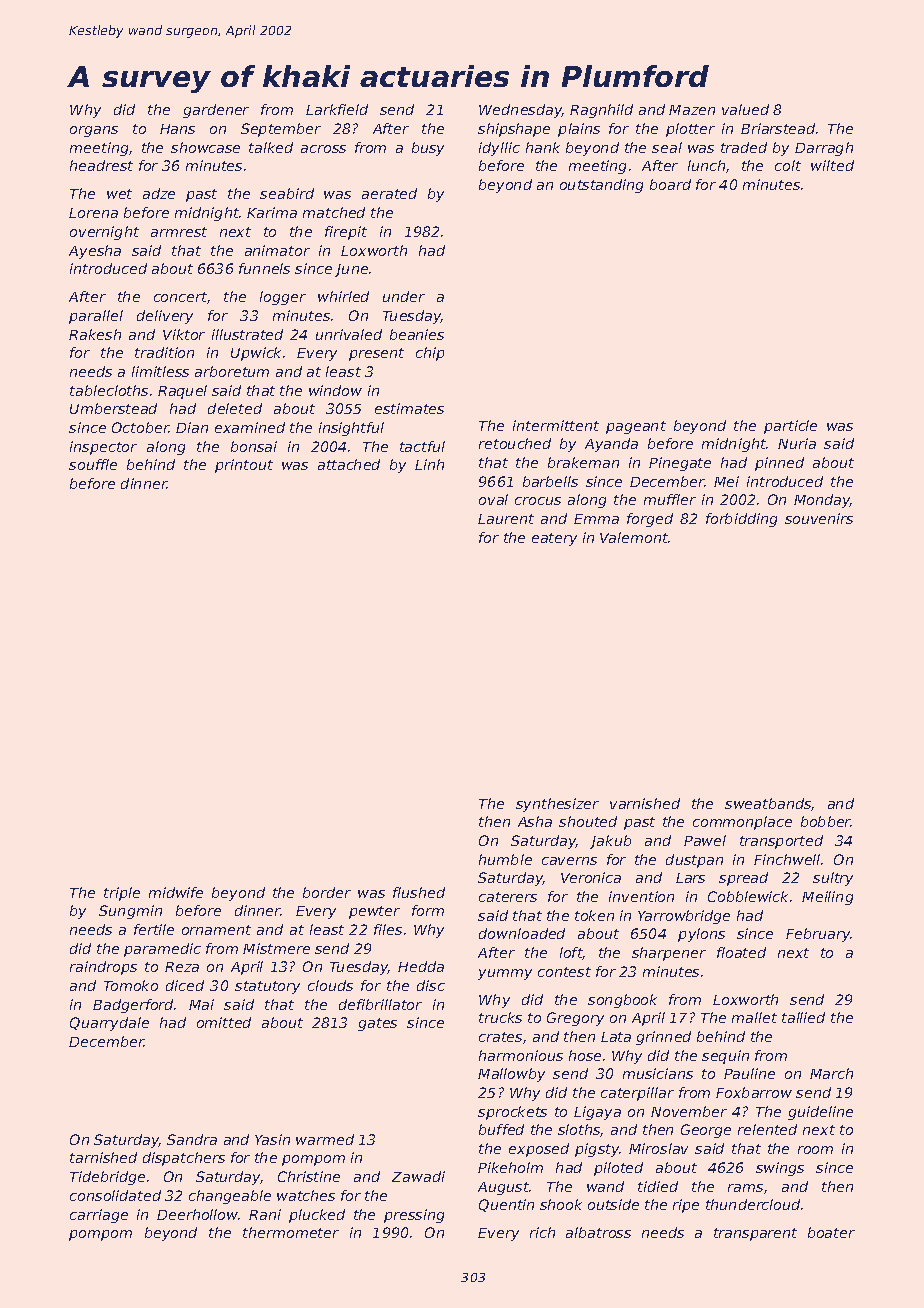 This screenshot has width=924, height=1308. Describe the element at coordinates (542, 1232) in the screenshot. I see `rich` at that location.
